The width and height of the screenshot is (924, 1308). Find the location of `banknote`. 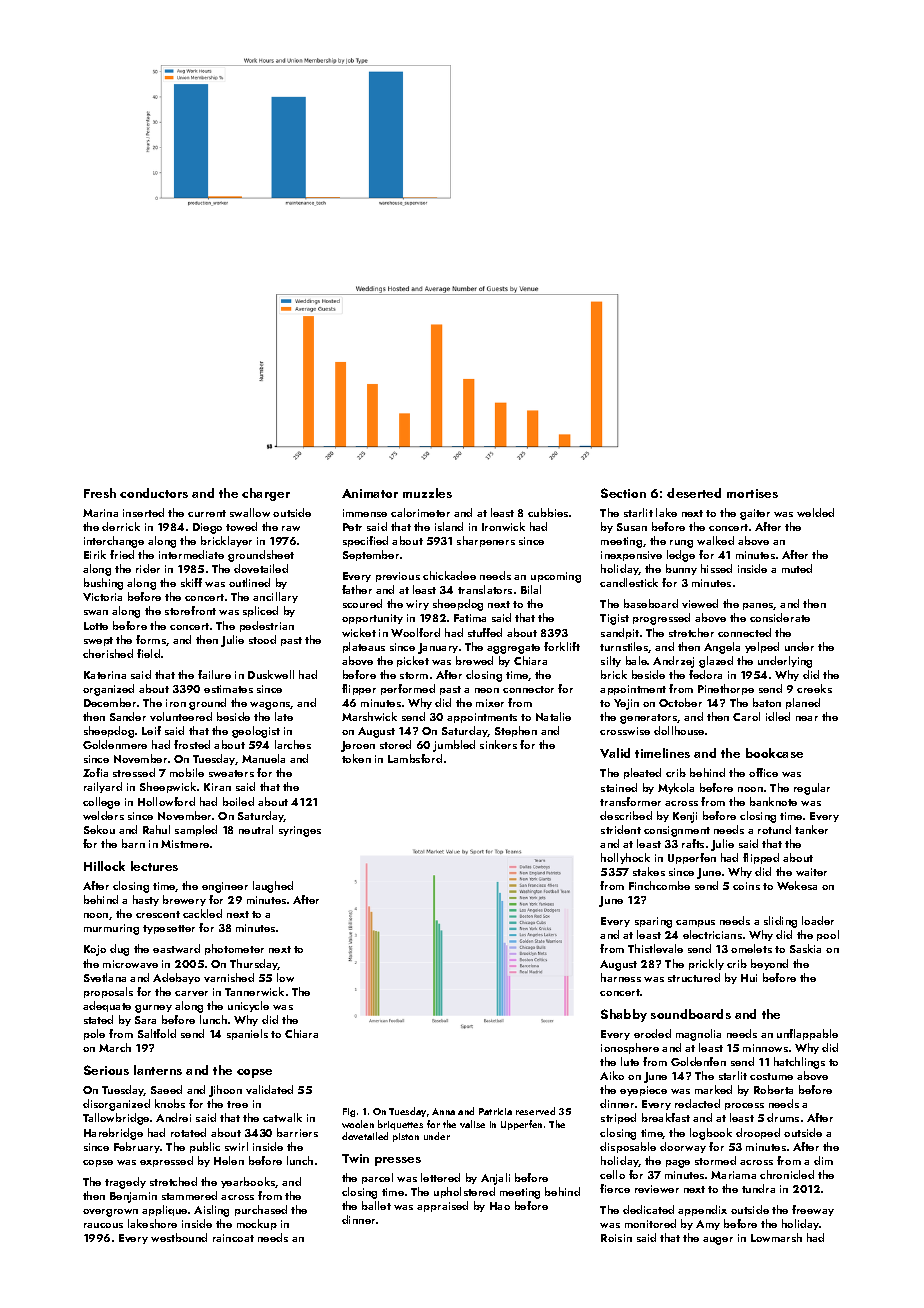

banknote is located at coordinates (773, 801).
